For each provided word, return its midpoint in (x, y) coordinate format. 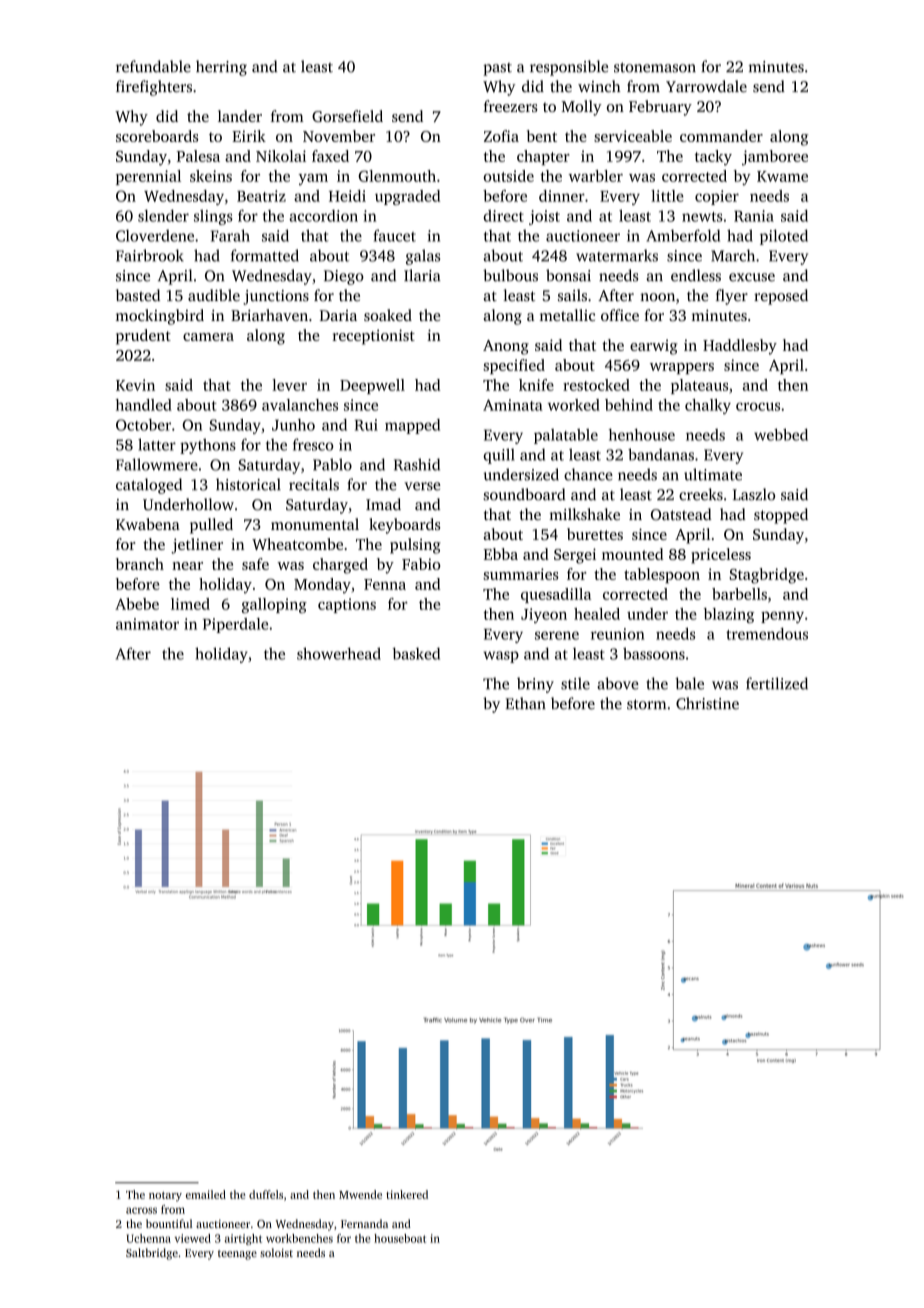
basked (416, 653)
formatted (265, 255)
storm (646, 704)
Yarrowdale (706, 86)
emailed (206, 1194)
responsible (569, 68)
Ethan (526, 703)
